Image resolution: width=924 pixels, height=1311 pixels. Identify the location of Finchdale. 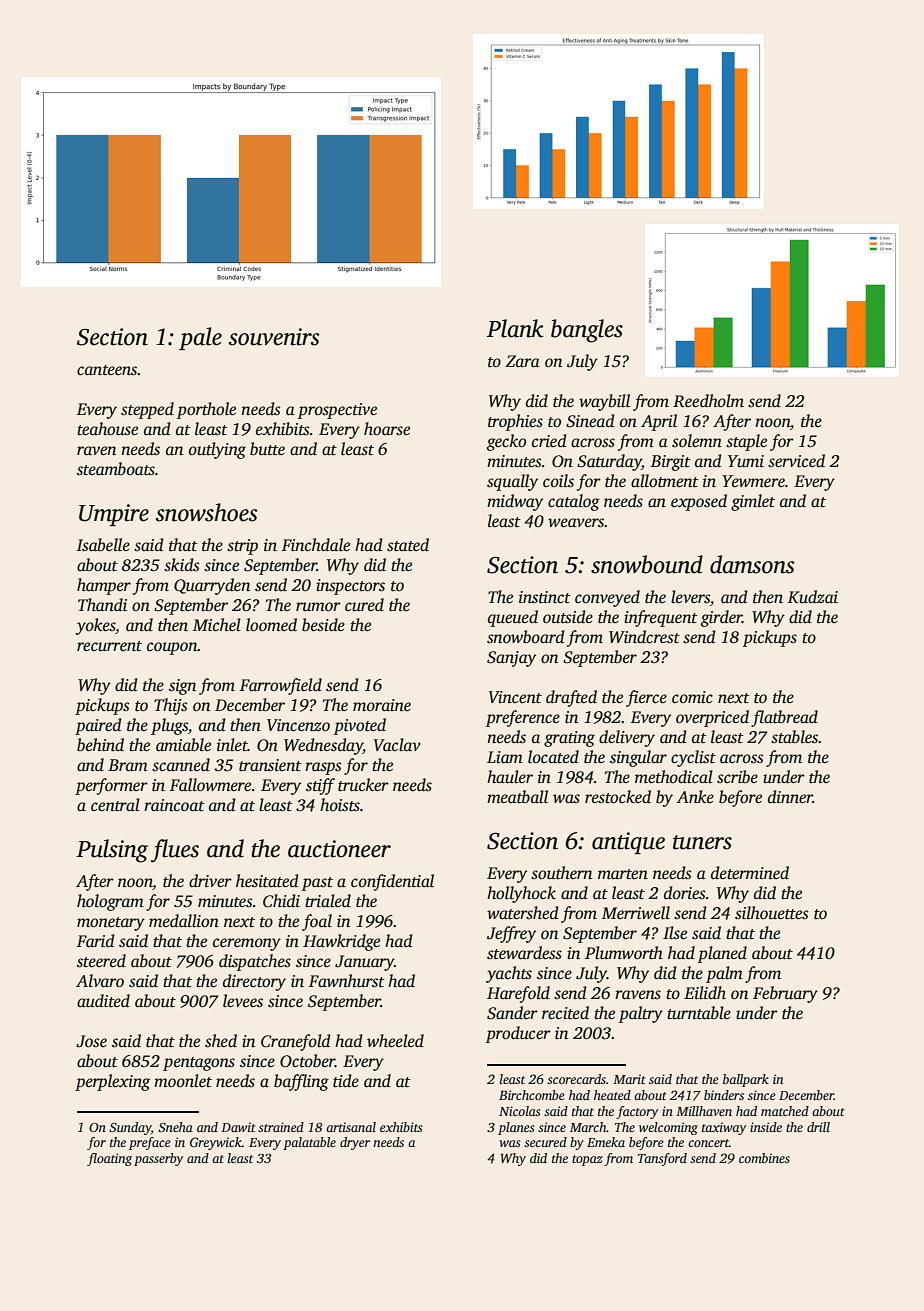
(315, 545).
